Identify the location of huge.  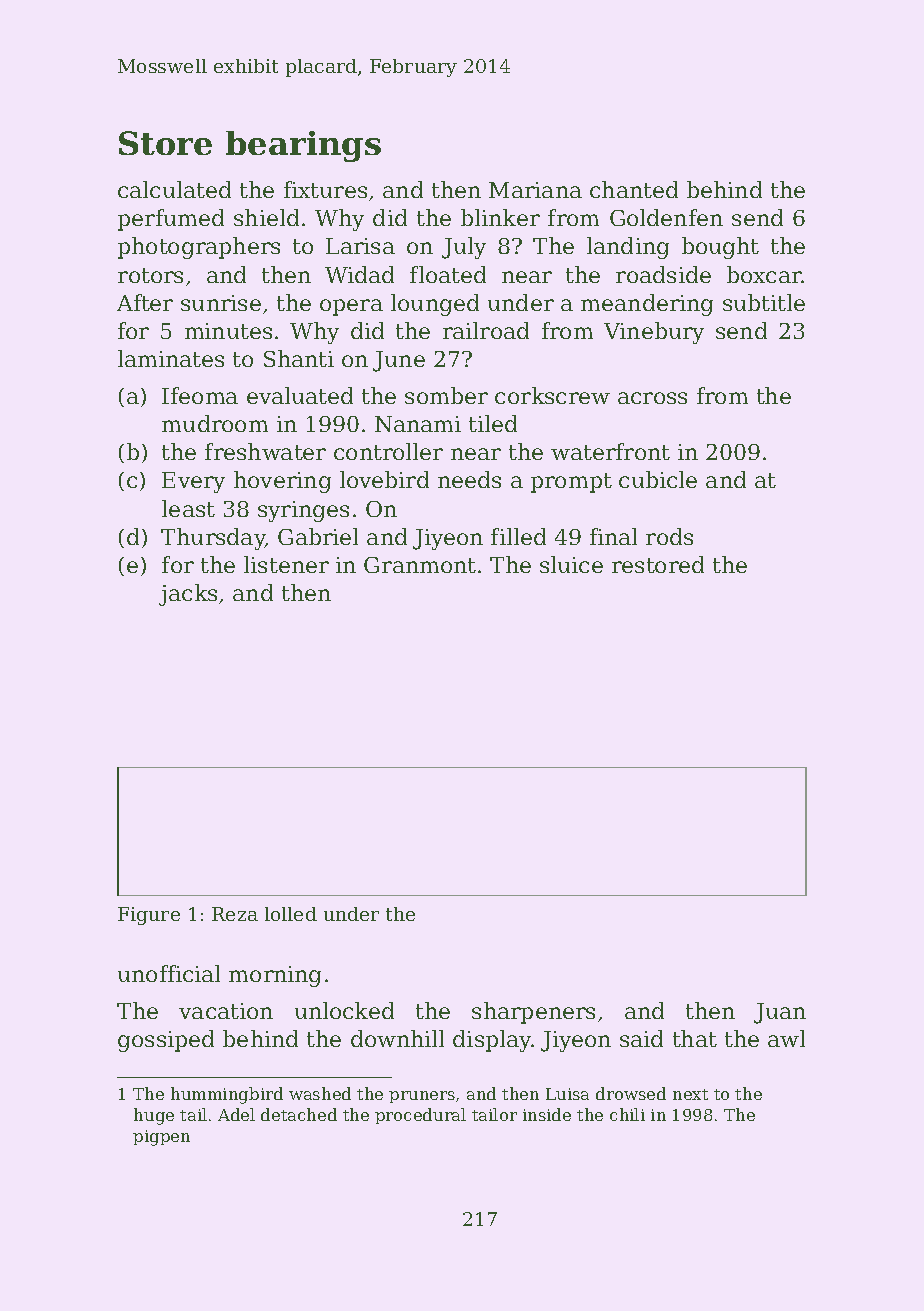
(154, 1116).
